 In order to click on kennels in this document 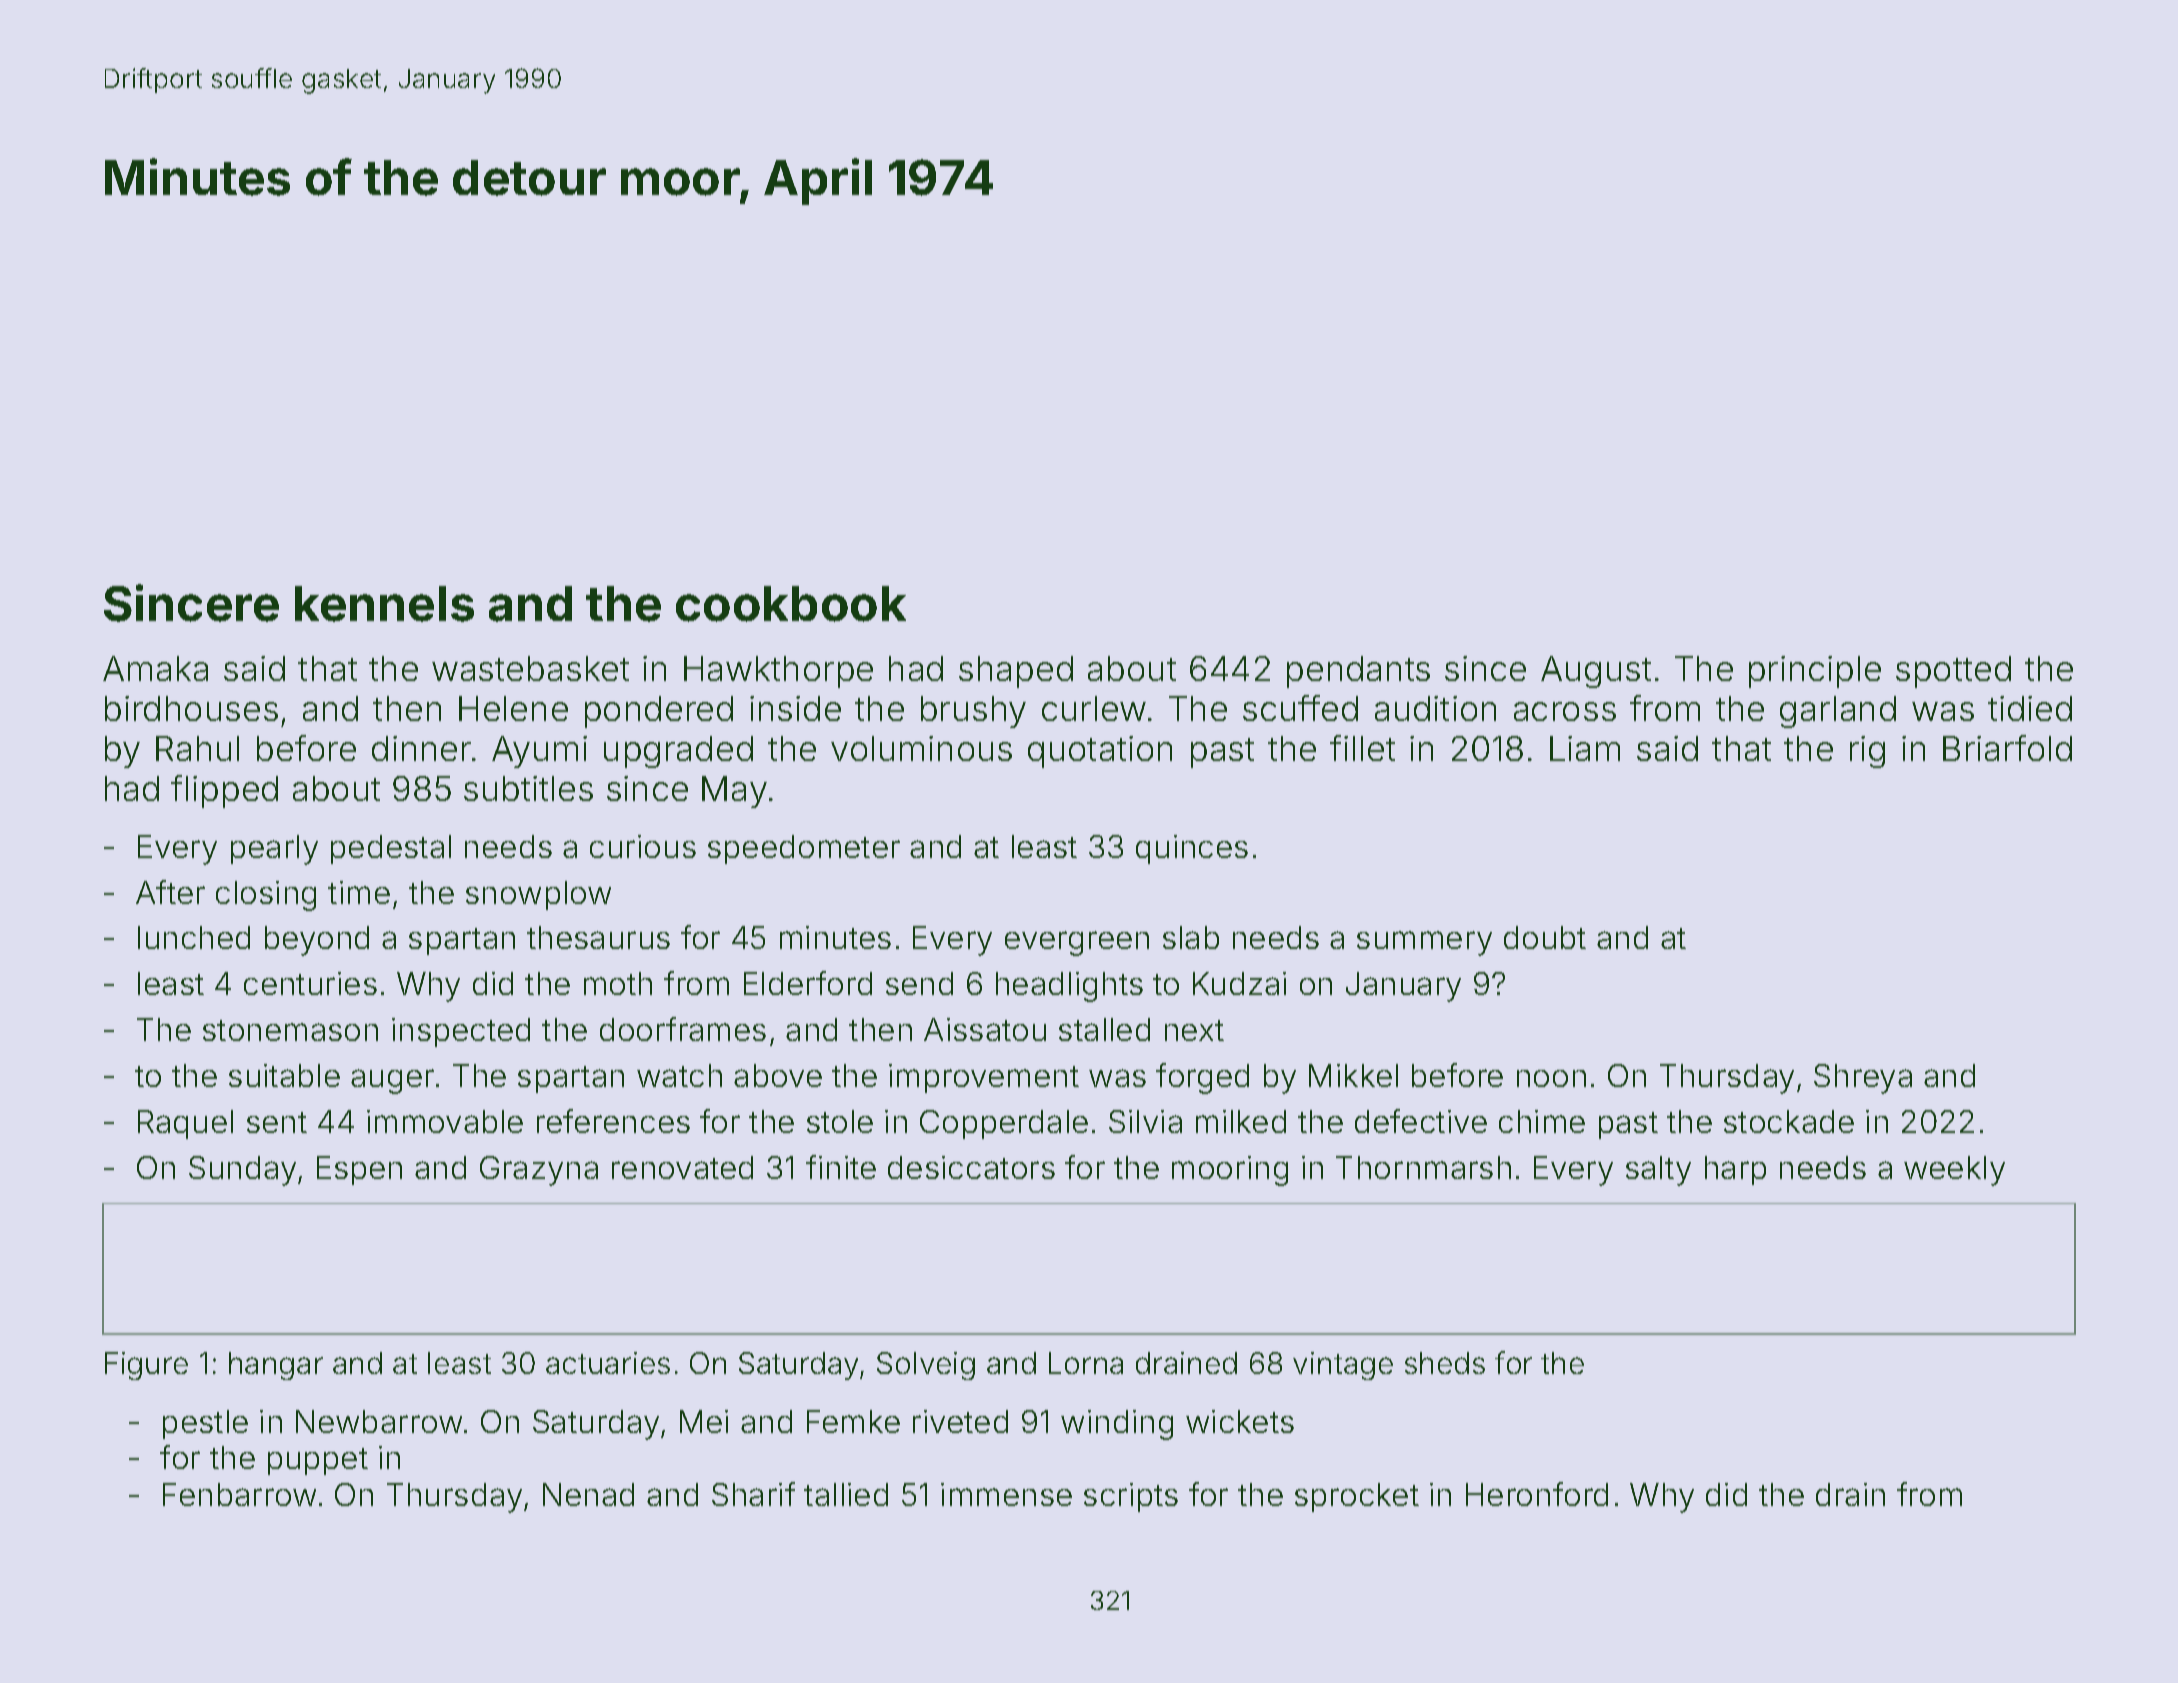, I will do `click(384, 604)`.
